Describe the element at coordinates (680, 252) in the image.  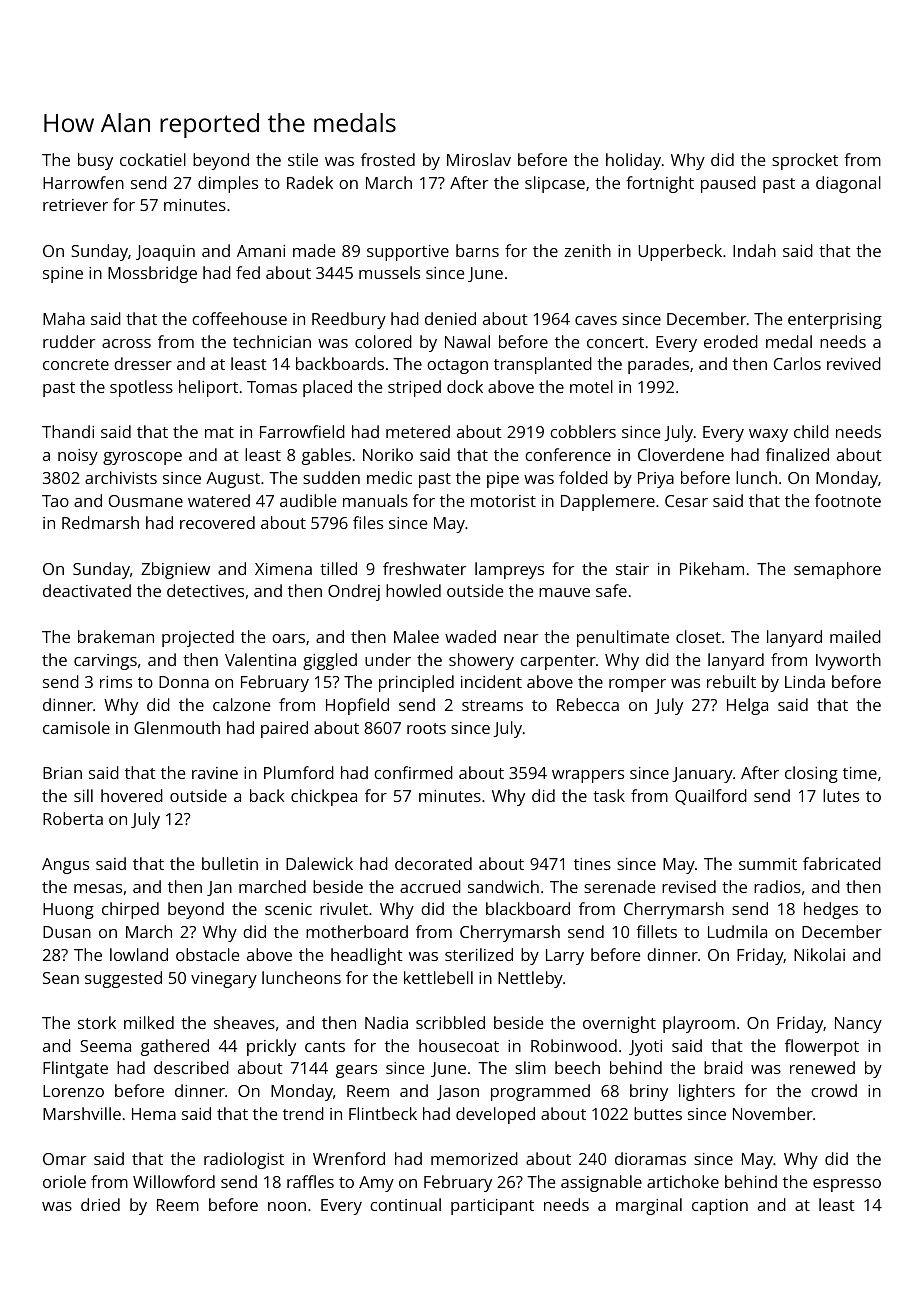
I see `Upperbeck` at that location.
